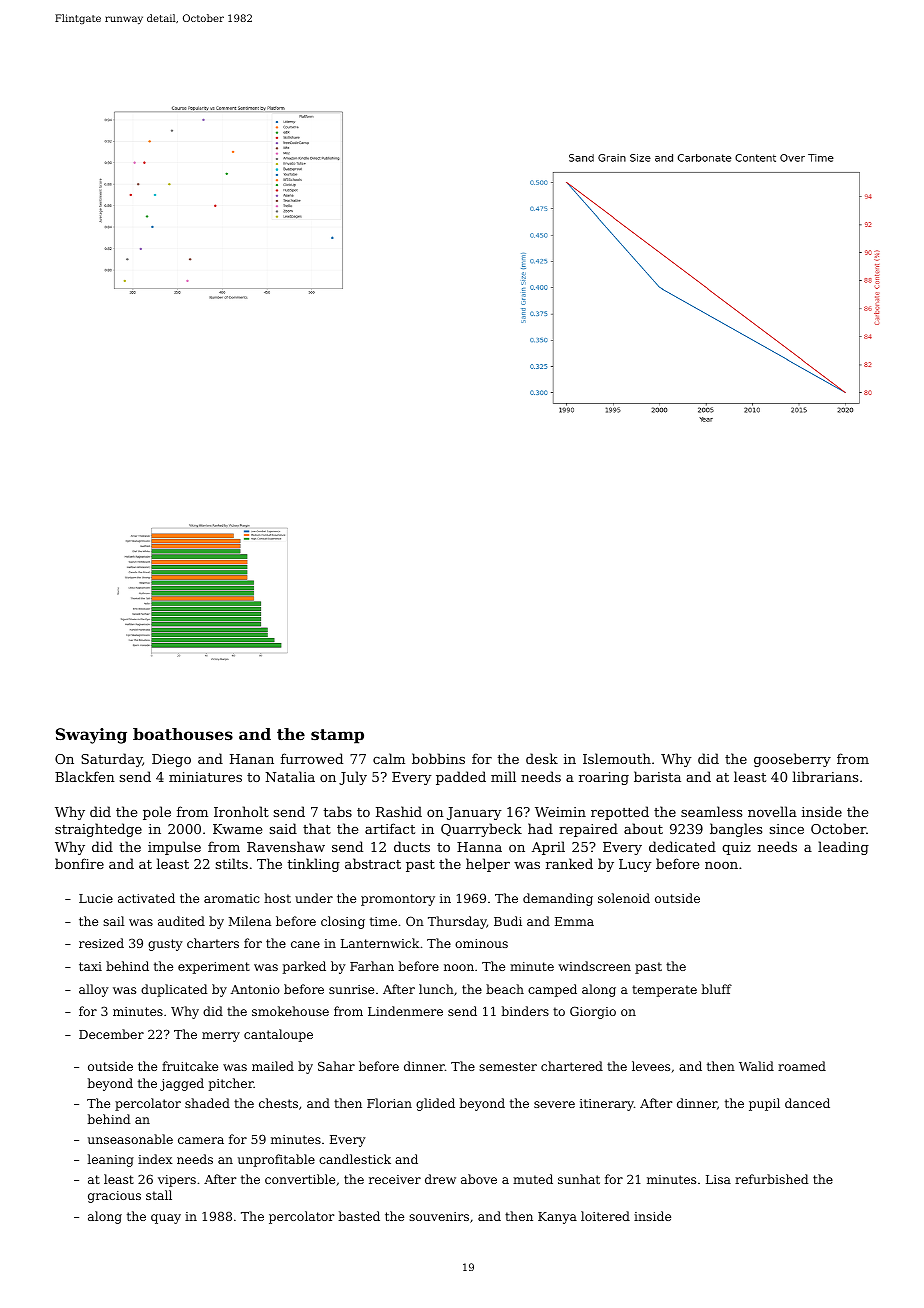  What do you see at coordinates (802, 1066) in the screenshot?
I see `roamed` at bounding box center [802, 1066].
